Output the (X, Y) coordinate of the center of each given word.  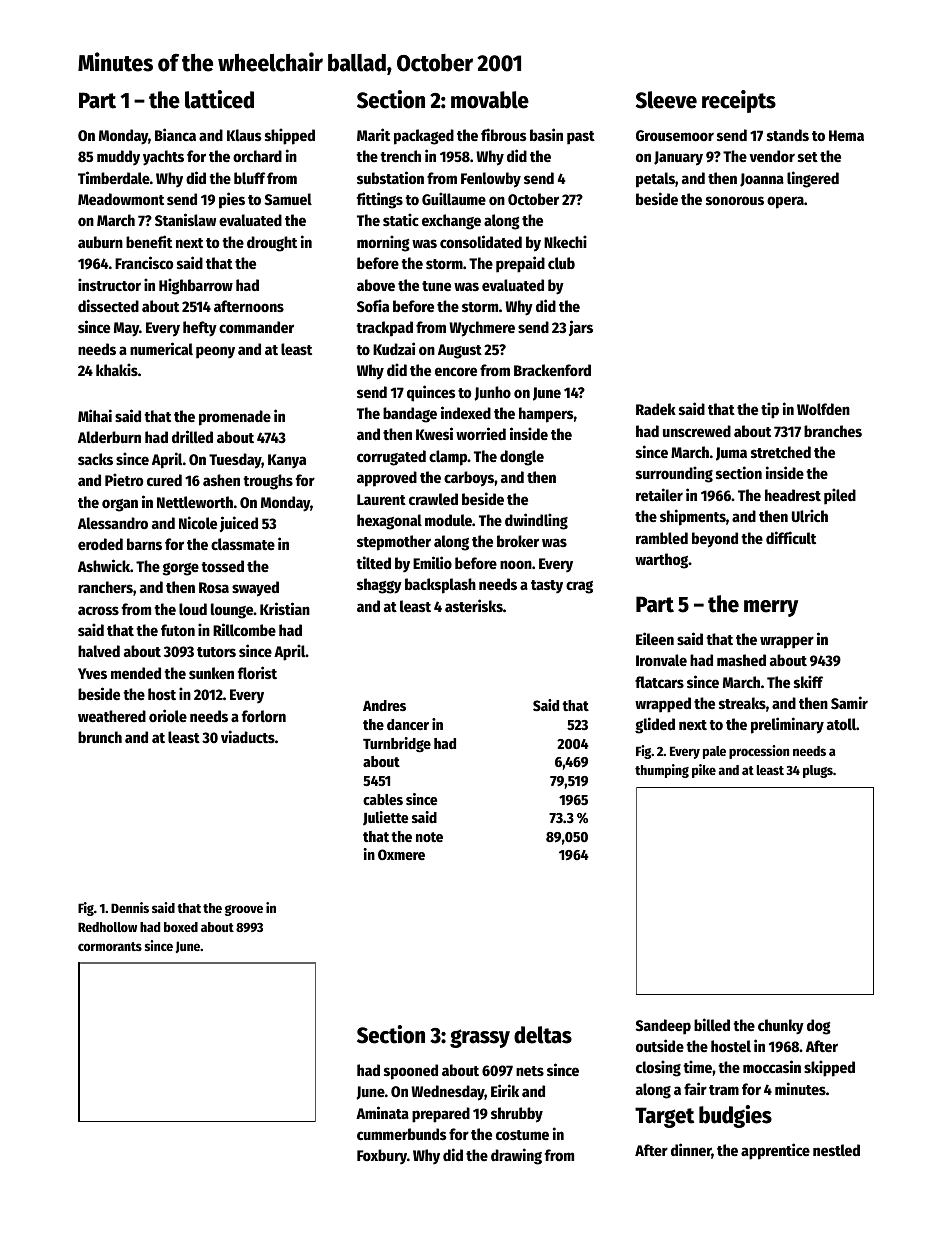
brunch (100, 737)
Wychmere (482, 329)
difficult (791, 537)
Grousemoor (675, 135)
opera (785, 202)
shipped (290, 136)
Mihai (95, 415)
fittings (380, 200)
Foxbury (382, 1156)
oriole (168, 715)
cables (383, 799)
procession (759, 752)
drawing (516, 1156)
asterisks (474, 605)
